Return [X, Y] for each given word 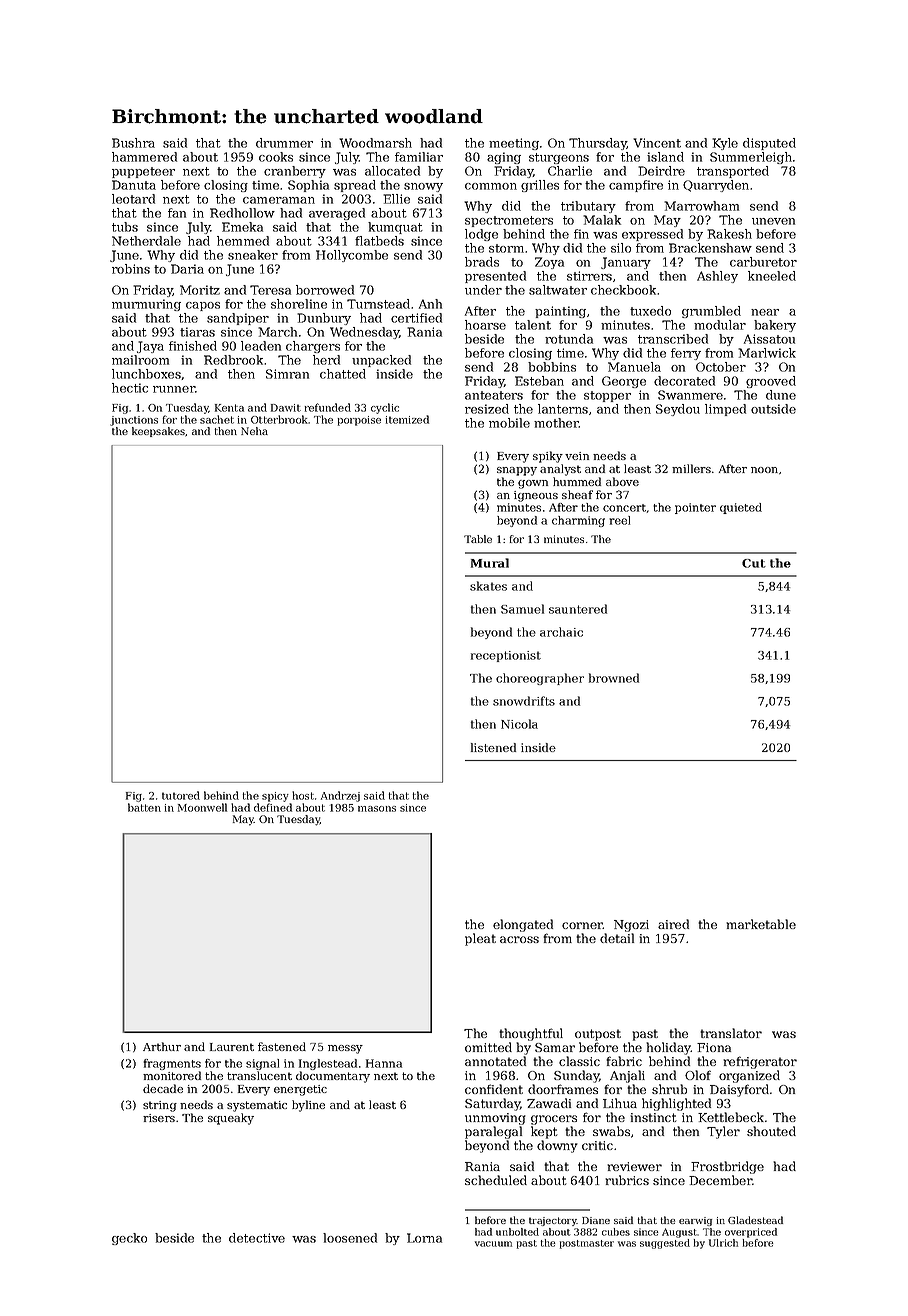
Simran [287, 374]
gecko [129, 1239]
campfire [636, 186]
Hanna [384, 1063]
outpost [598, 1035]
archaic [561, 632]
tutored [181, 795]
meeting [514, 144]
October [721, 367]
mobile [509, 423]
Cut [754, 563]
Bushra [133, 143]
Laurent [232, 1047]
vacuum [493, 1244]
